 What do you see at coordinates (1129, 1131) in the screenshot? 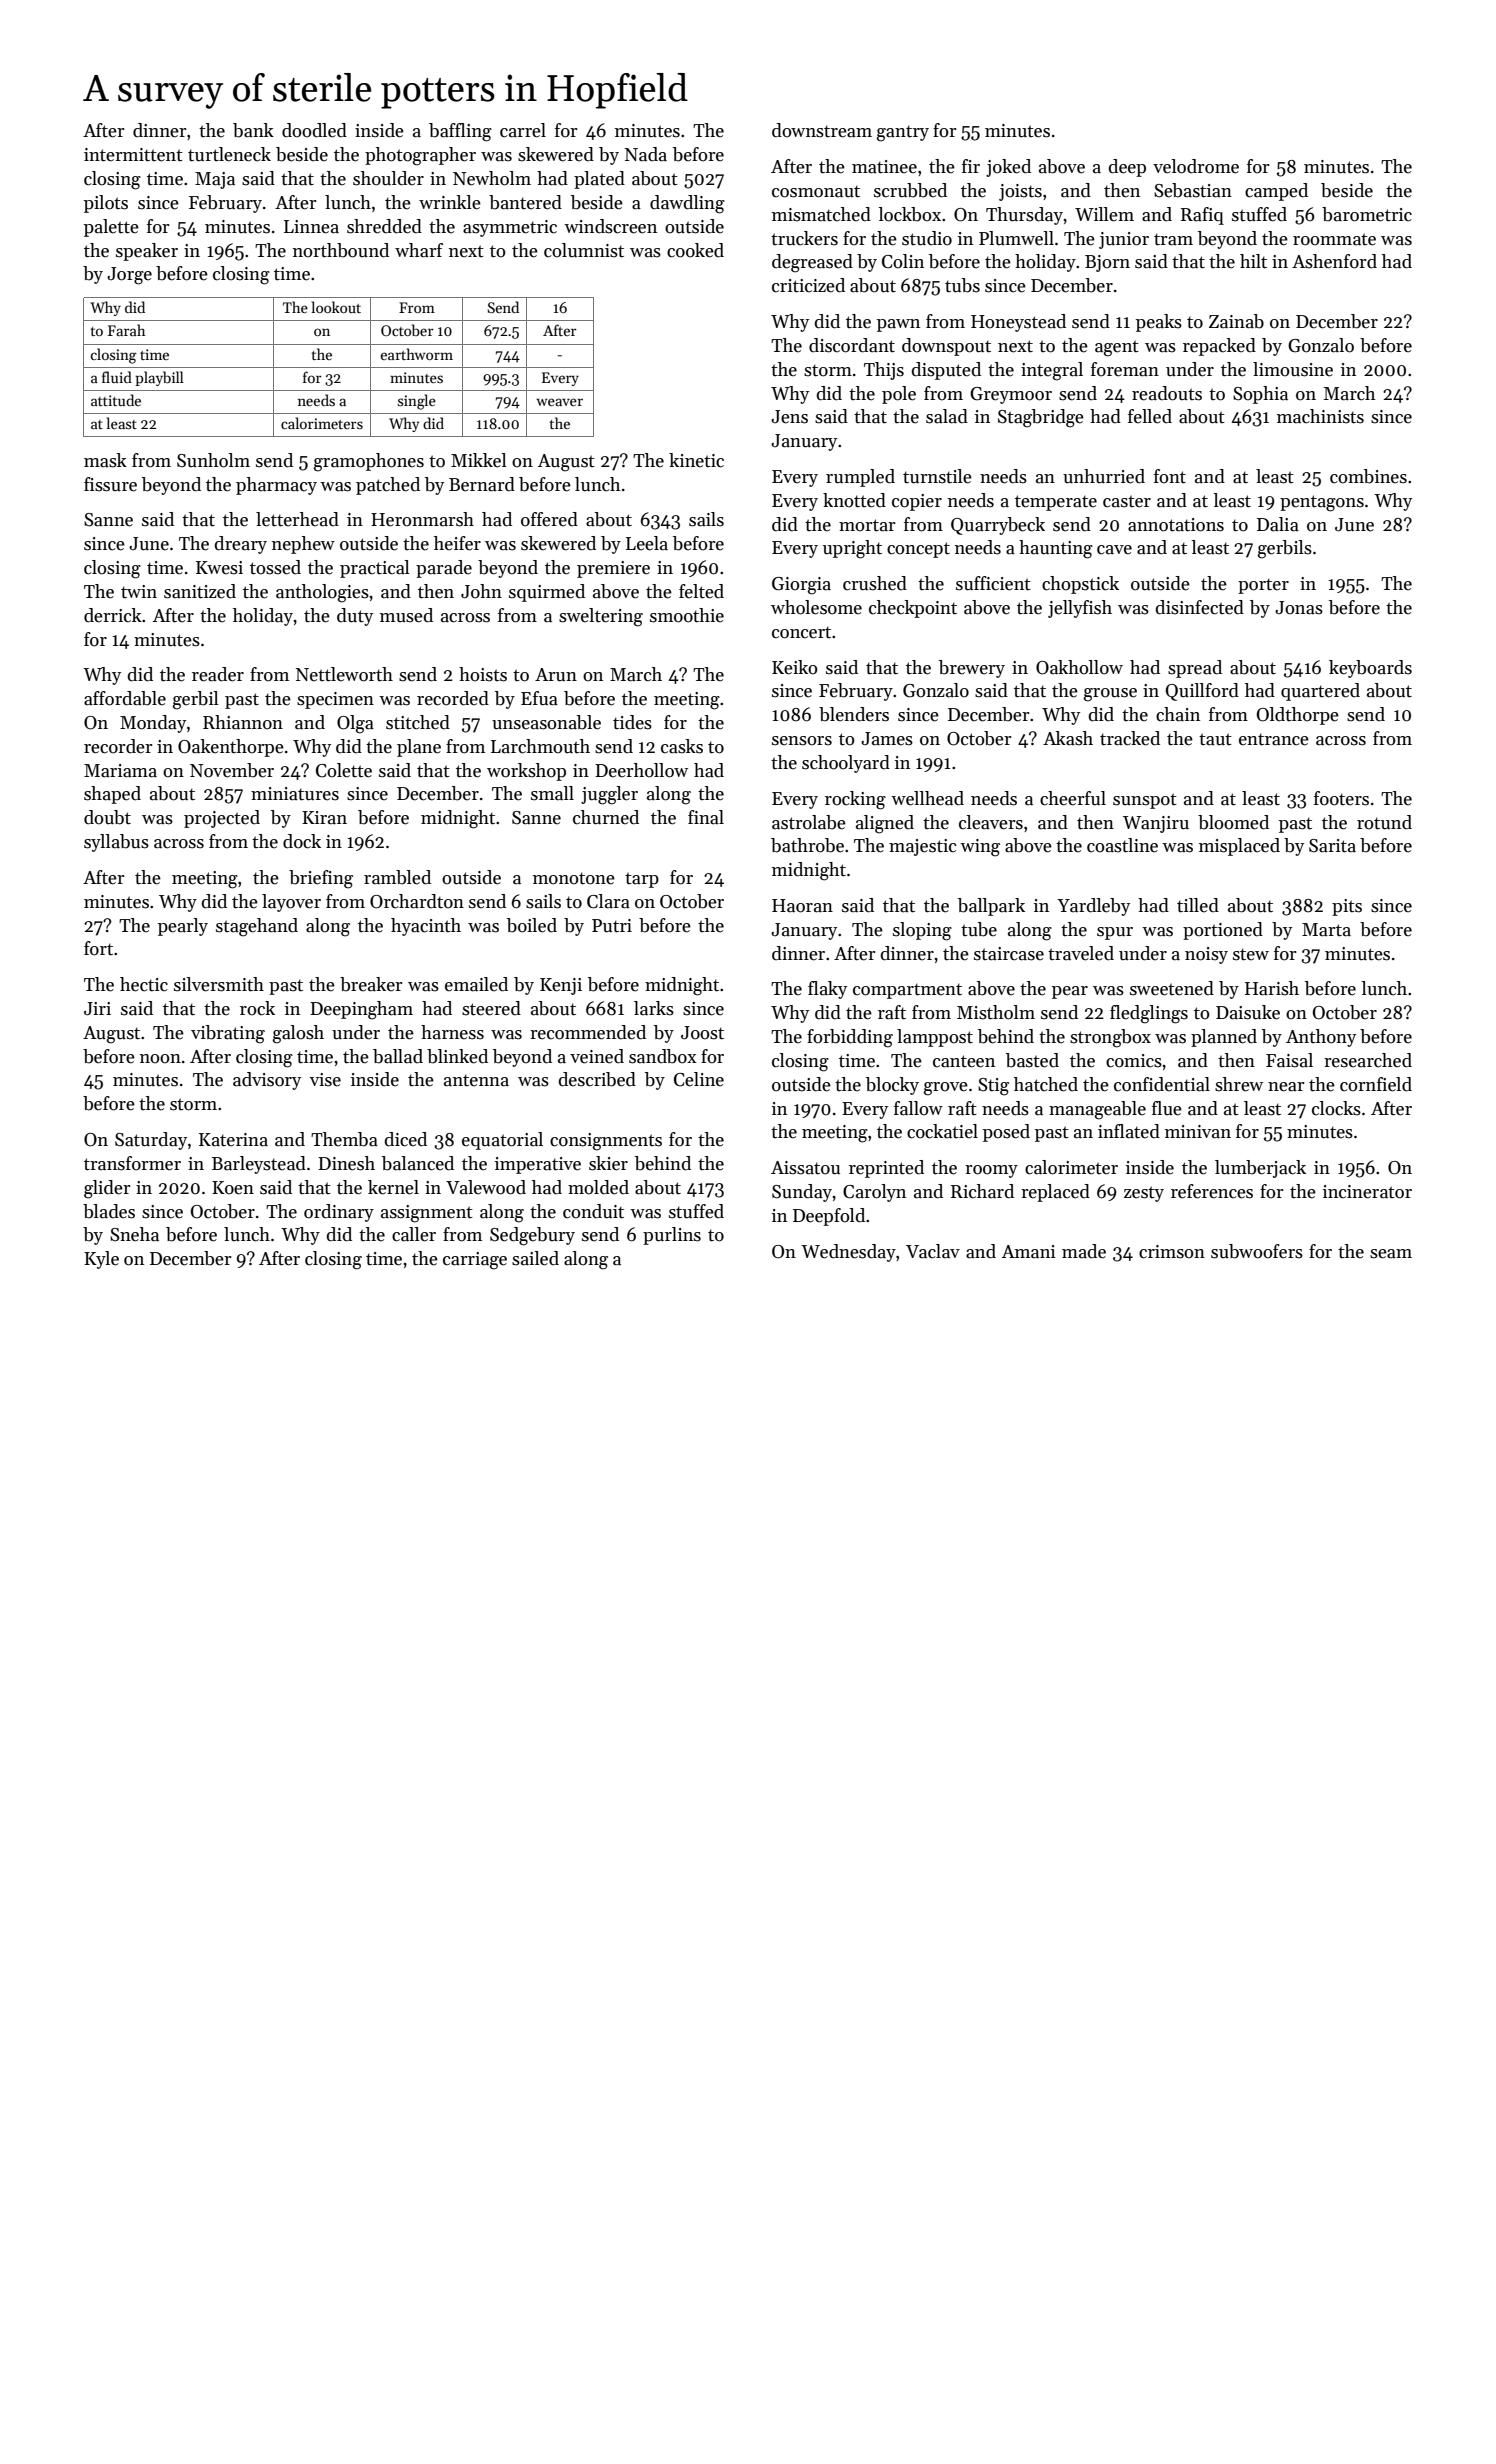
I see `inflated` at bounding box center [1129, 1131].
